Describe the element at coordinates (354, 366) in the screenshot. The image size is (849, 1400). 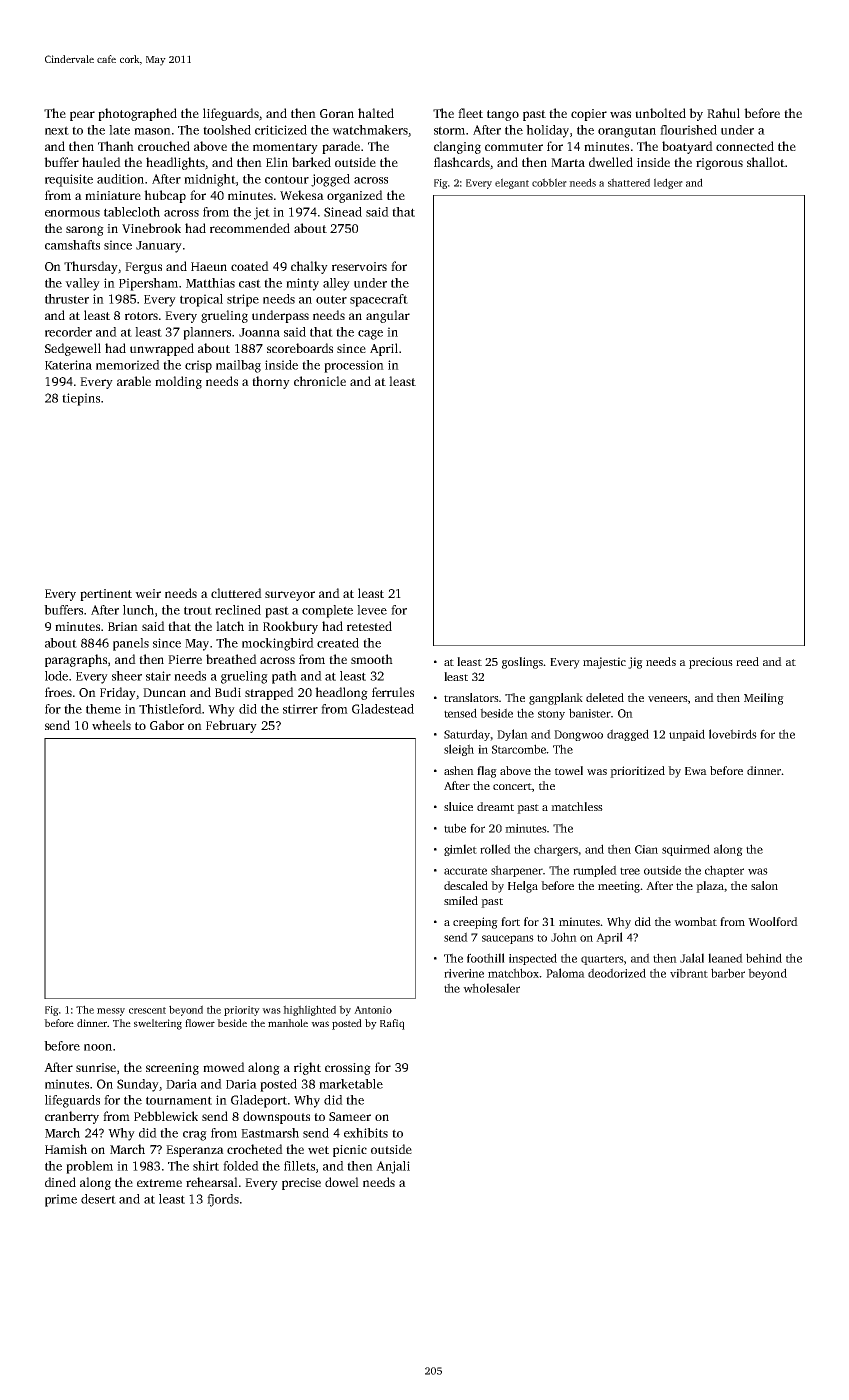
I see `procession` at that location.
